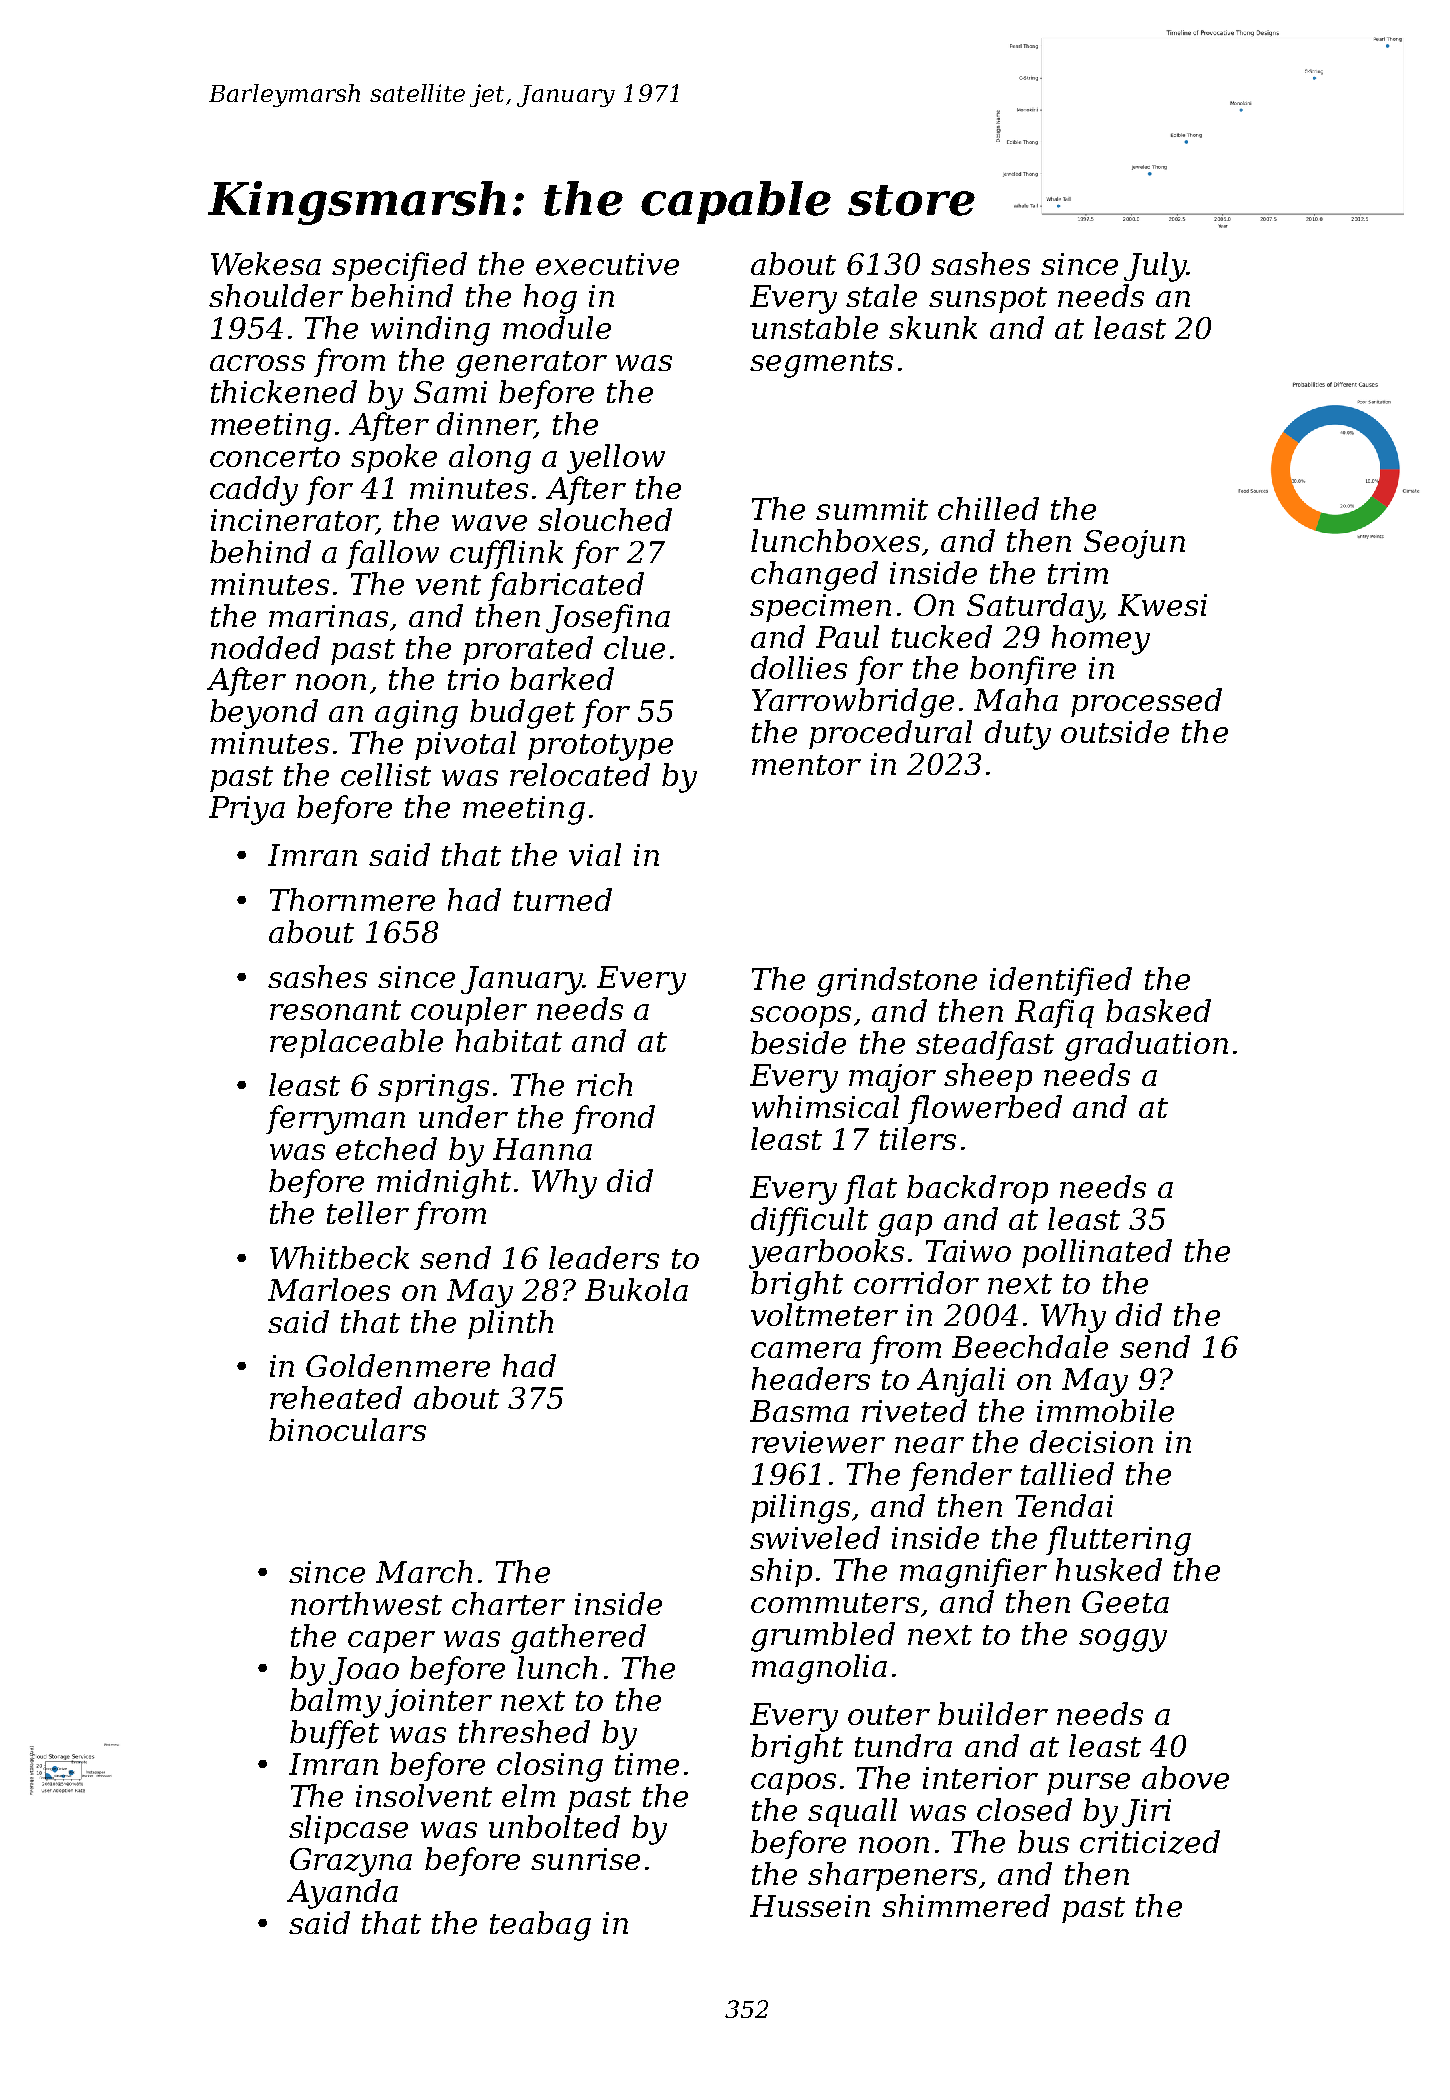 Image resolution: width=1450 pixels, height=2100 pixels. Describe the element at coordinates (616, 459) in the screenshot. I see `yellow` at that location.
